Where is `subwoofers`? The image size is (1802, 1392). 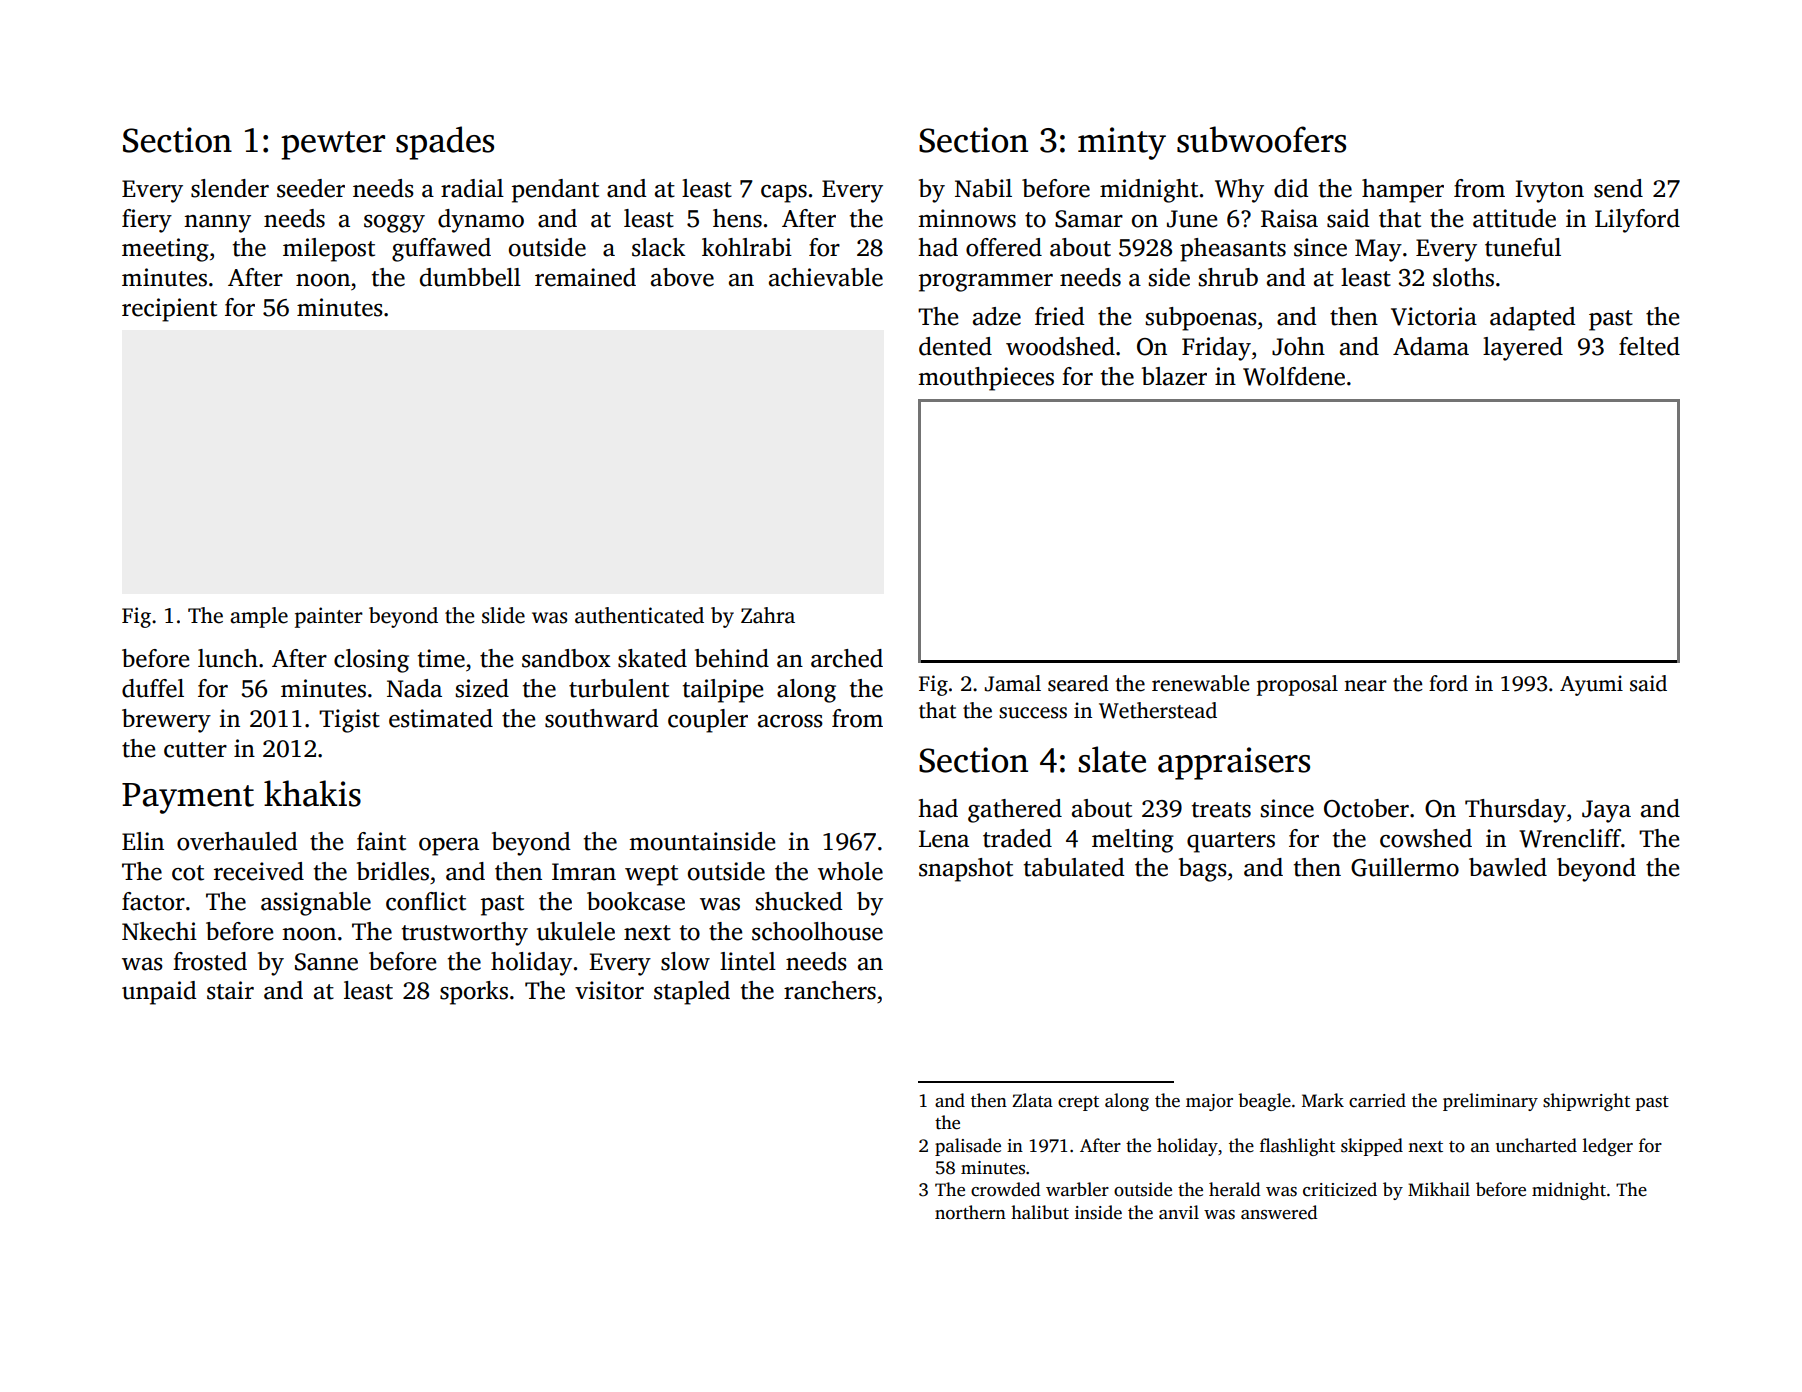 subwoofers is located at coordinates (1261, 139).
